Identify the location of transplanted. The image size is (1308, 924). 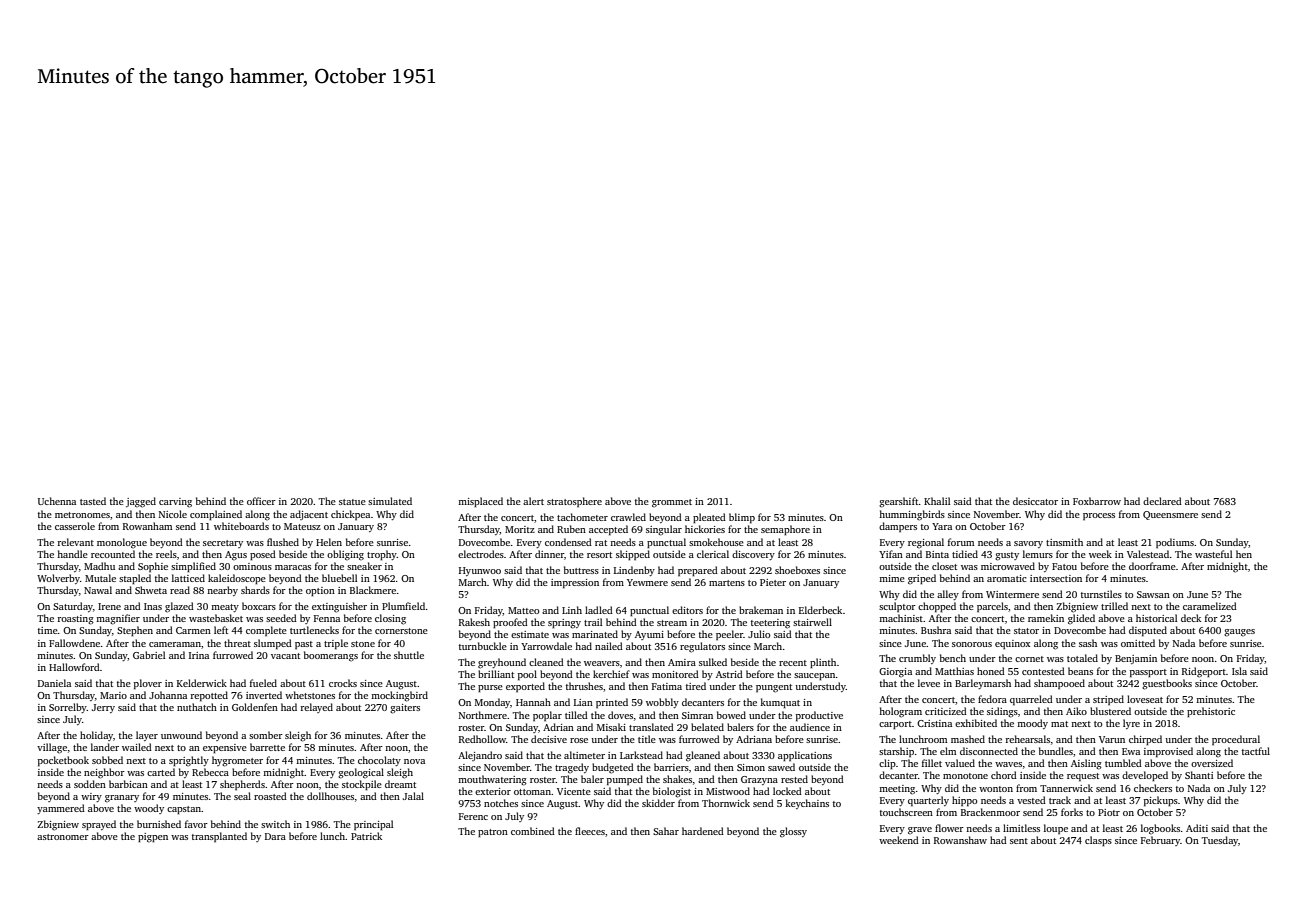
(219, 837).
